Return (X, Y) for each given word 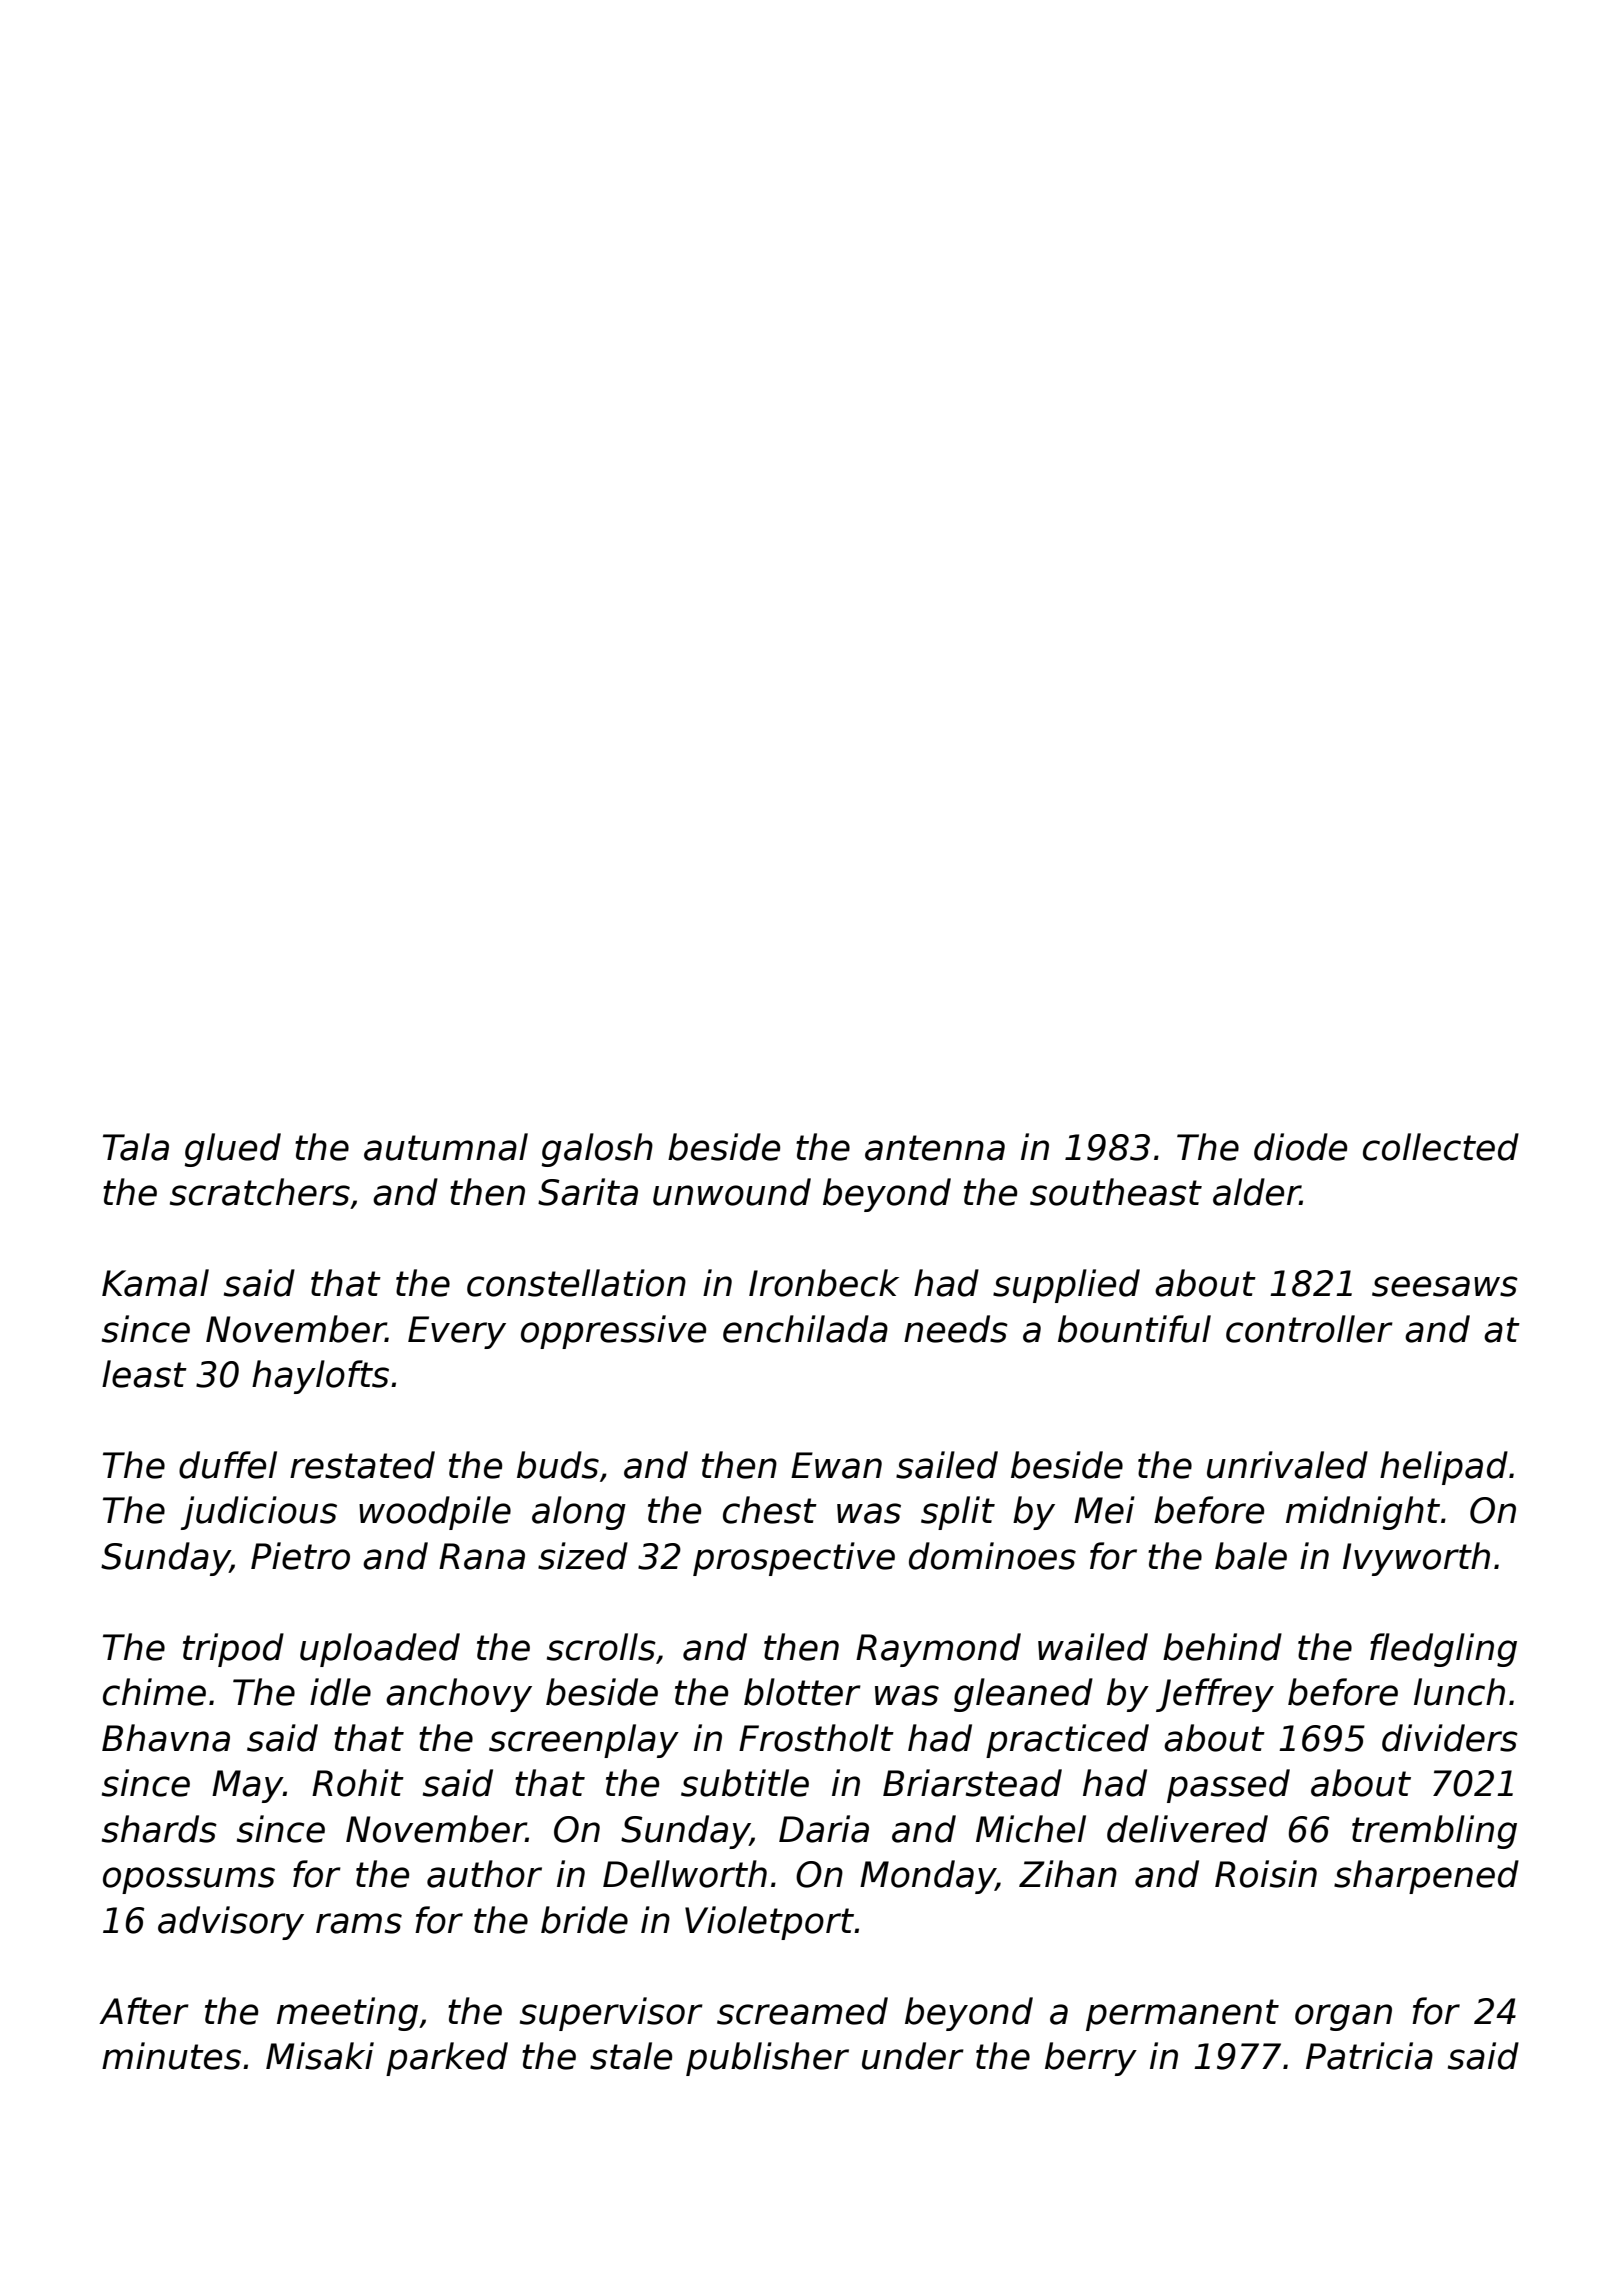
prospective (794, 1559)
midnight (1363, 1513)
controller (1309, 1329)
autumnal (446, 1147)
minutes (171, 2056)
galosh (597, 1150)
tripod (233, 1650)
